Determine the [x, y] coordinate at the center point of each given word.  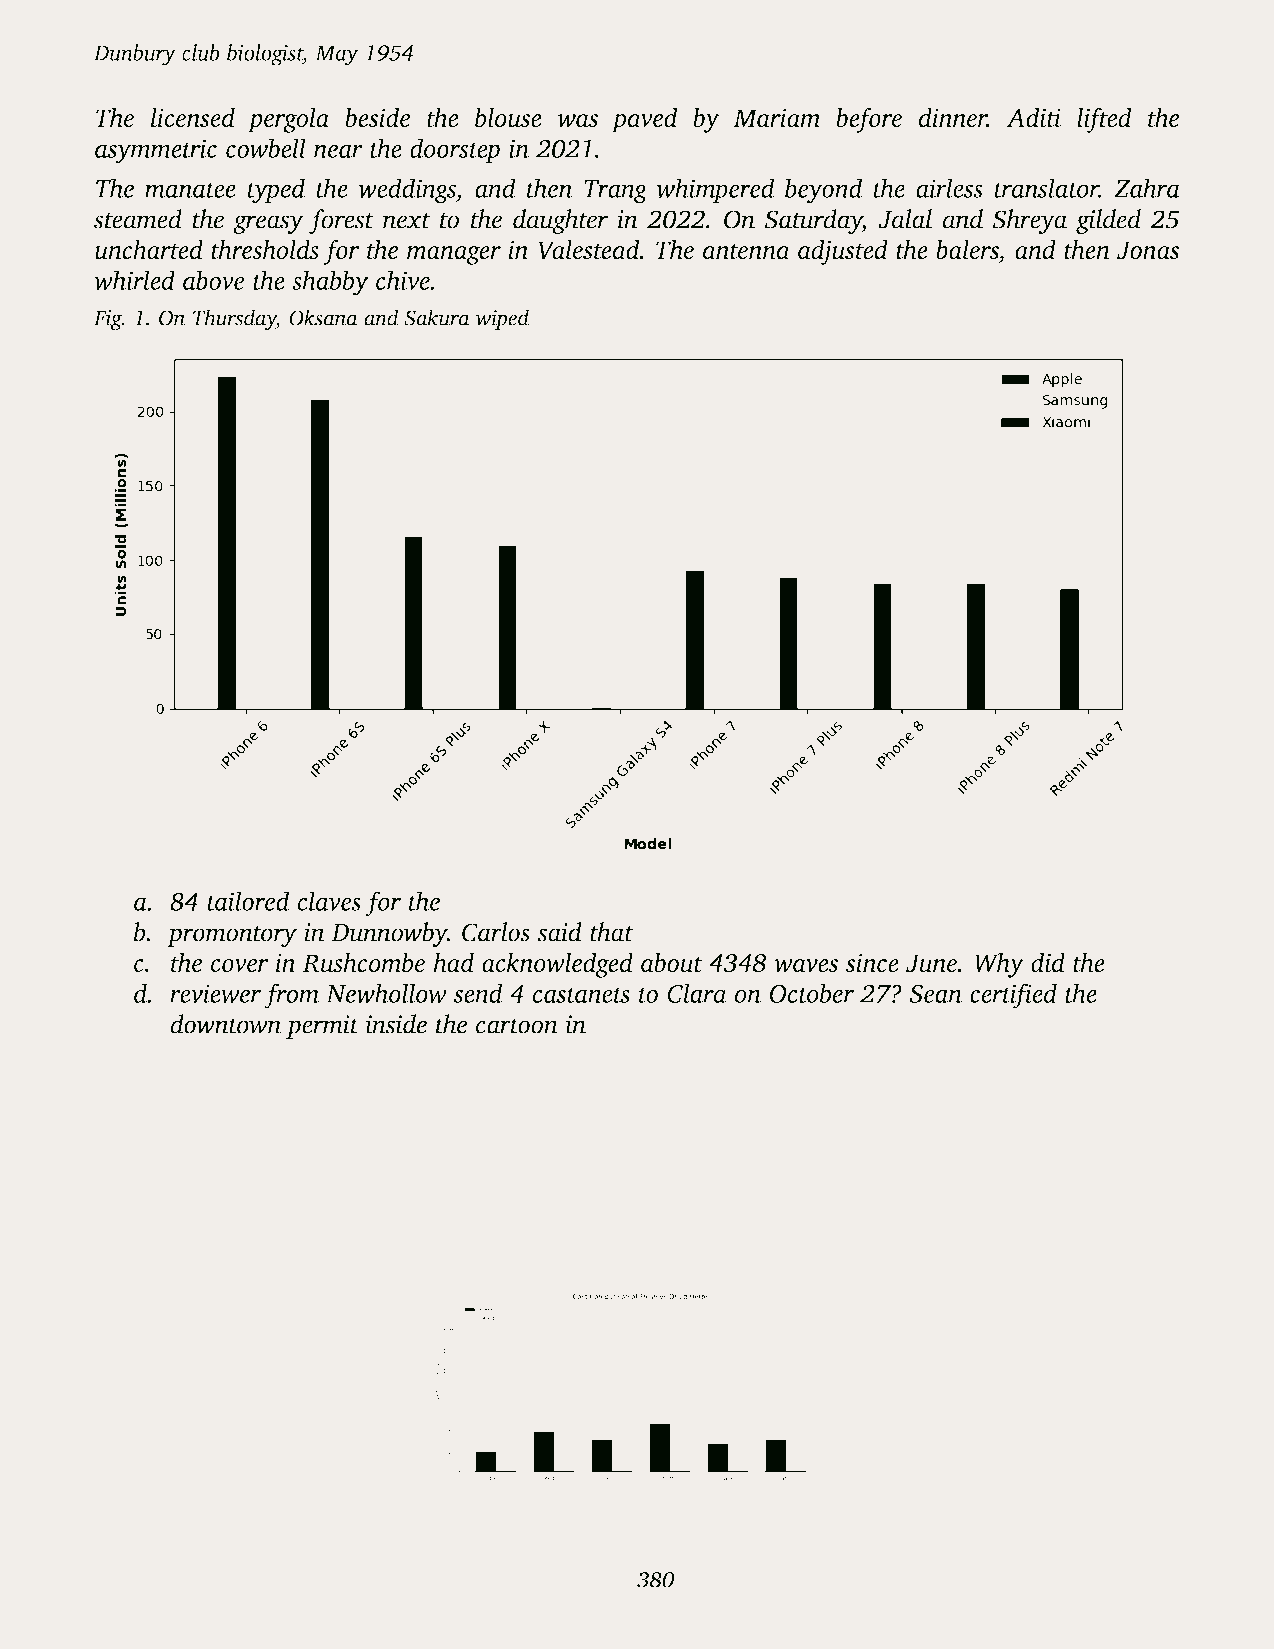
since [872, 962]
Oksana [323, 317]
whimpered [715, 190]
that [611, 932]
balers [967, 249]
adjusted [843, 252]
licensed [193, 117]
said [559, 932]
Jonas [1148, 250]
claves [329, 901]
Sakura [437, 317]
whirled [134, 280]
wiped [502, 319]
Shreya [1030, 221]
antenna [746, 251]
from [291, 996]
